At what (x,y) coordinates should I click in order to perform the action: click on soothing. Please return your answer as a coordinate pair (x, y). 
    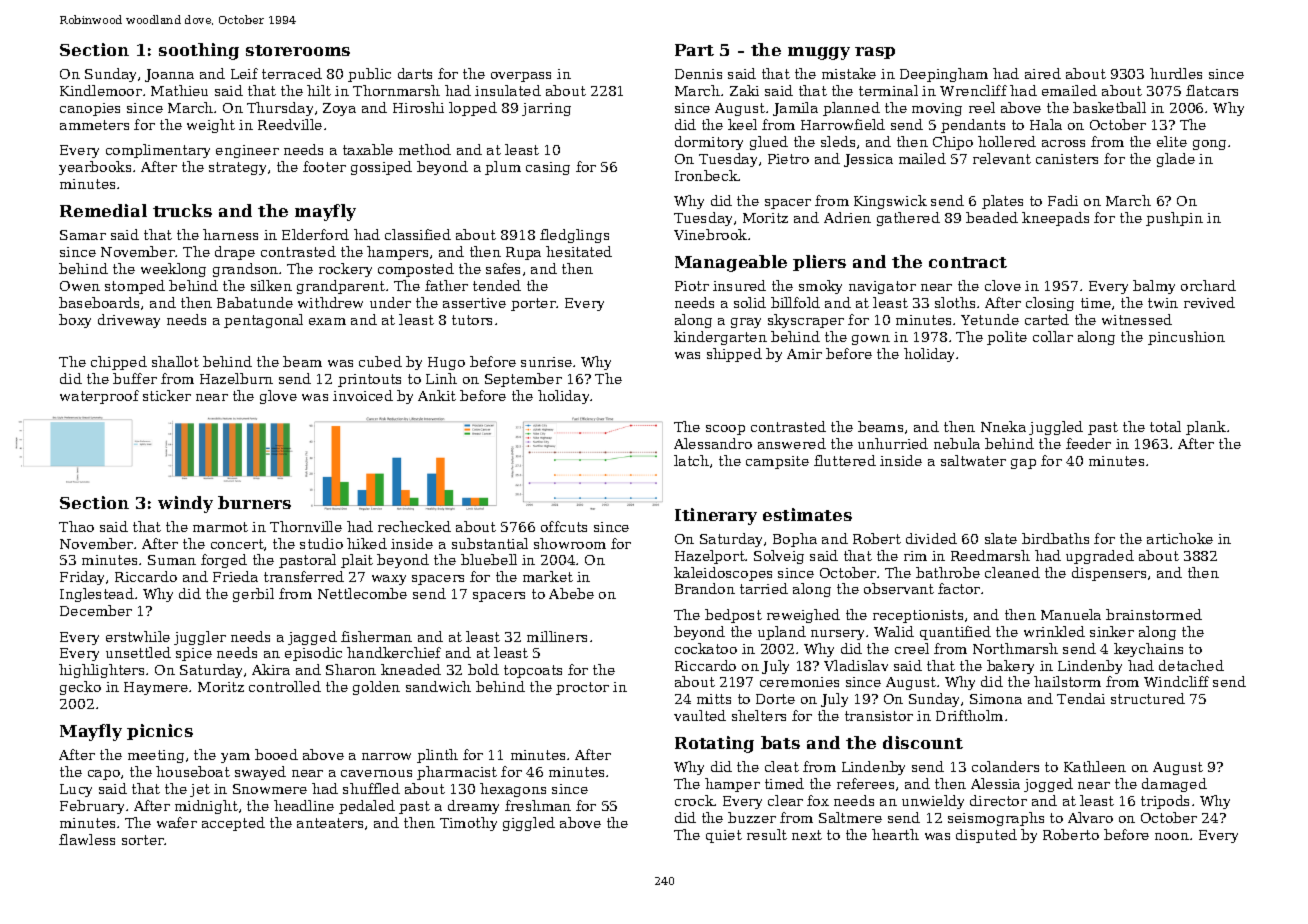
    Looking at the image, I should click on (199, 51).
